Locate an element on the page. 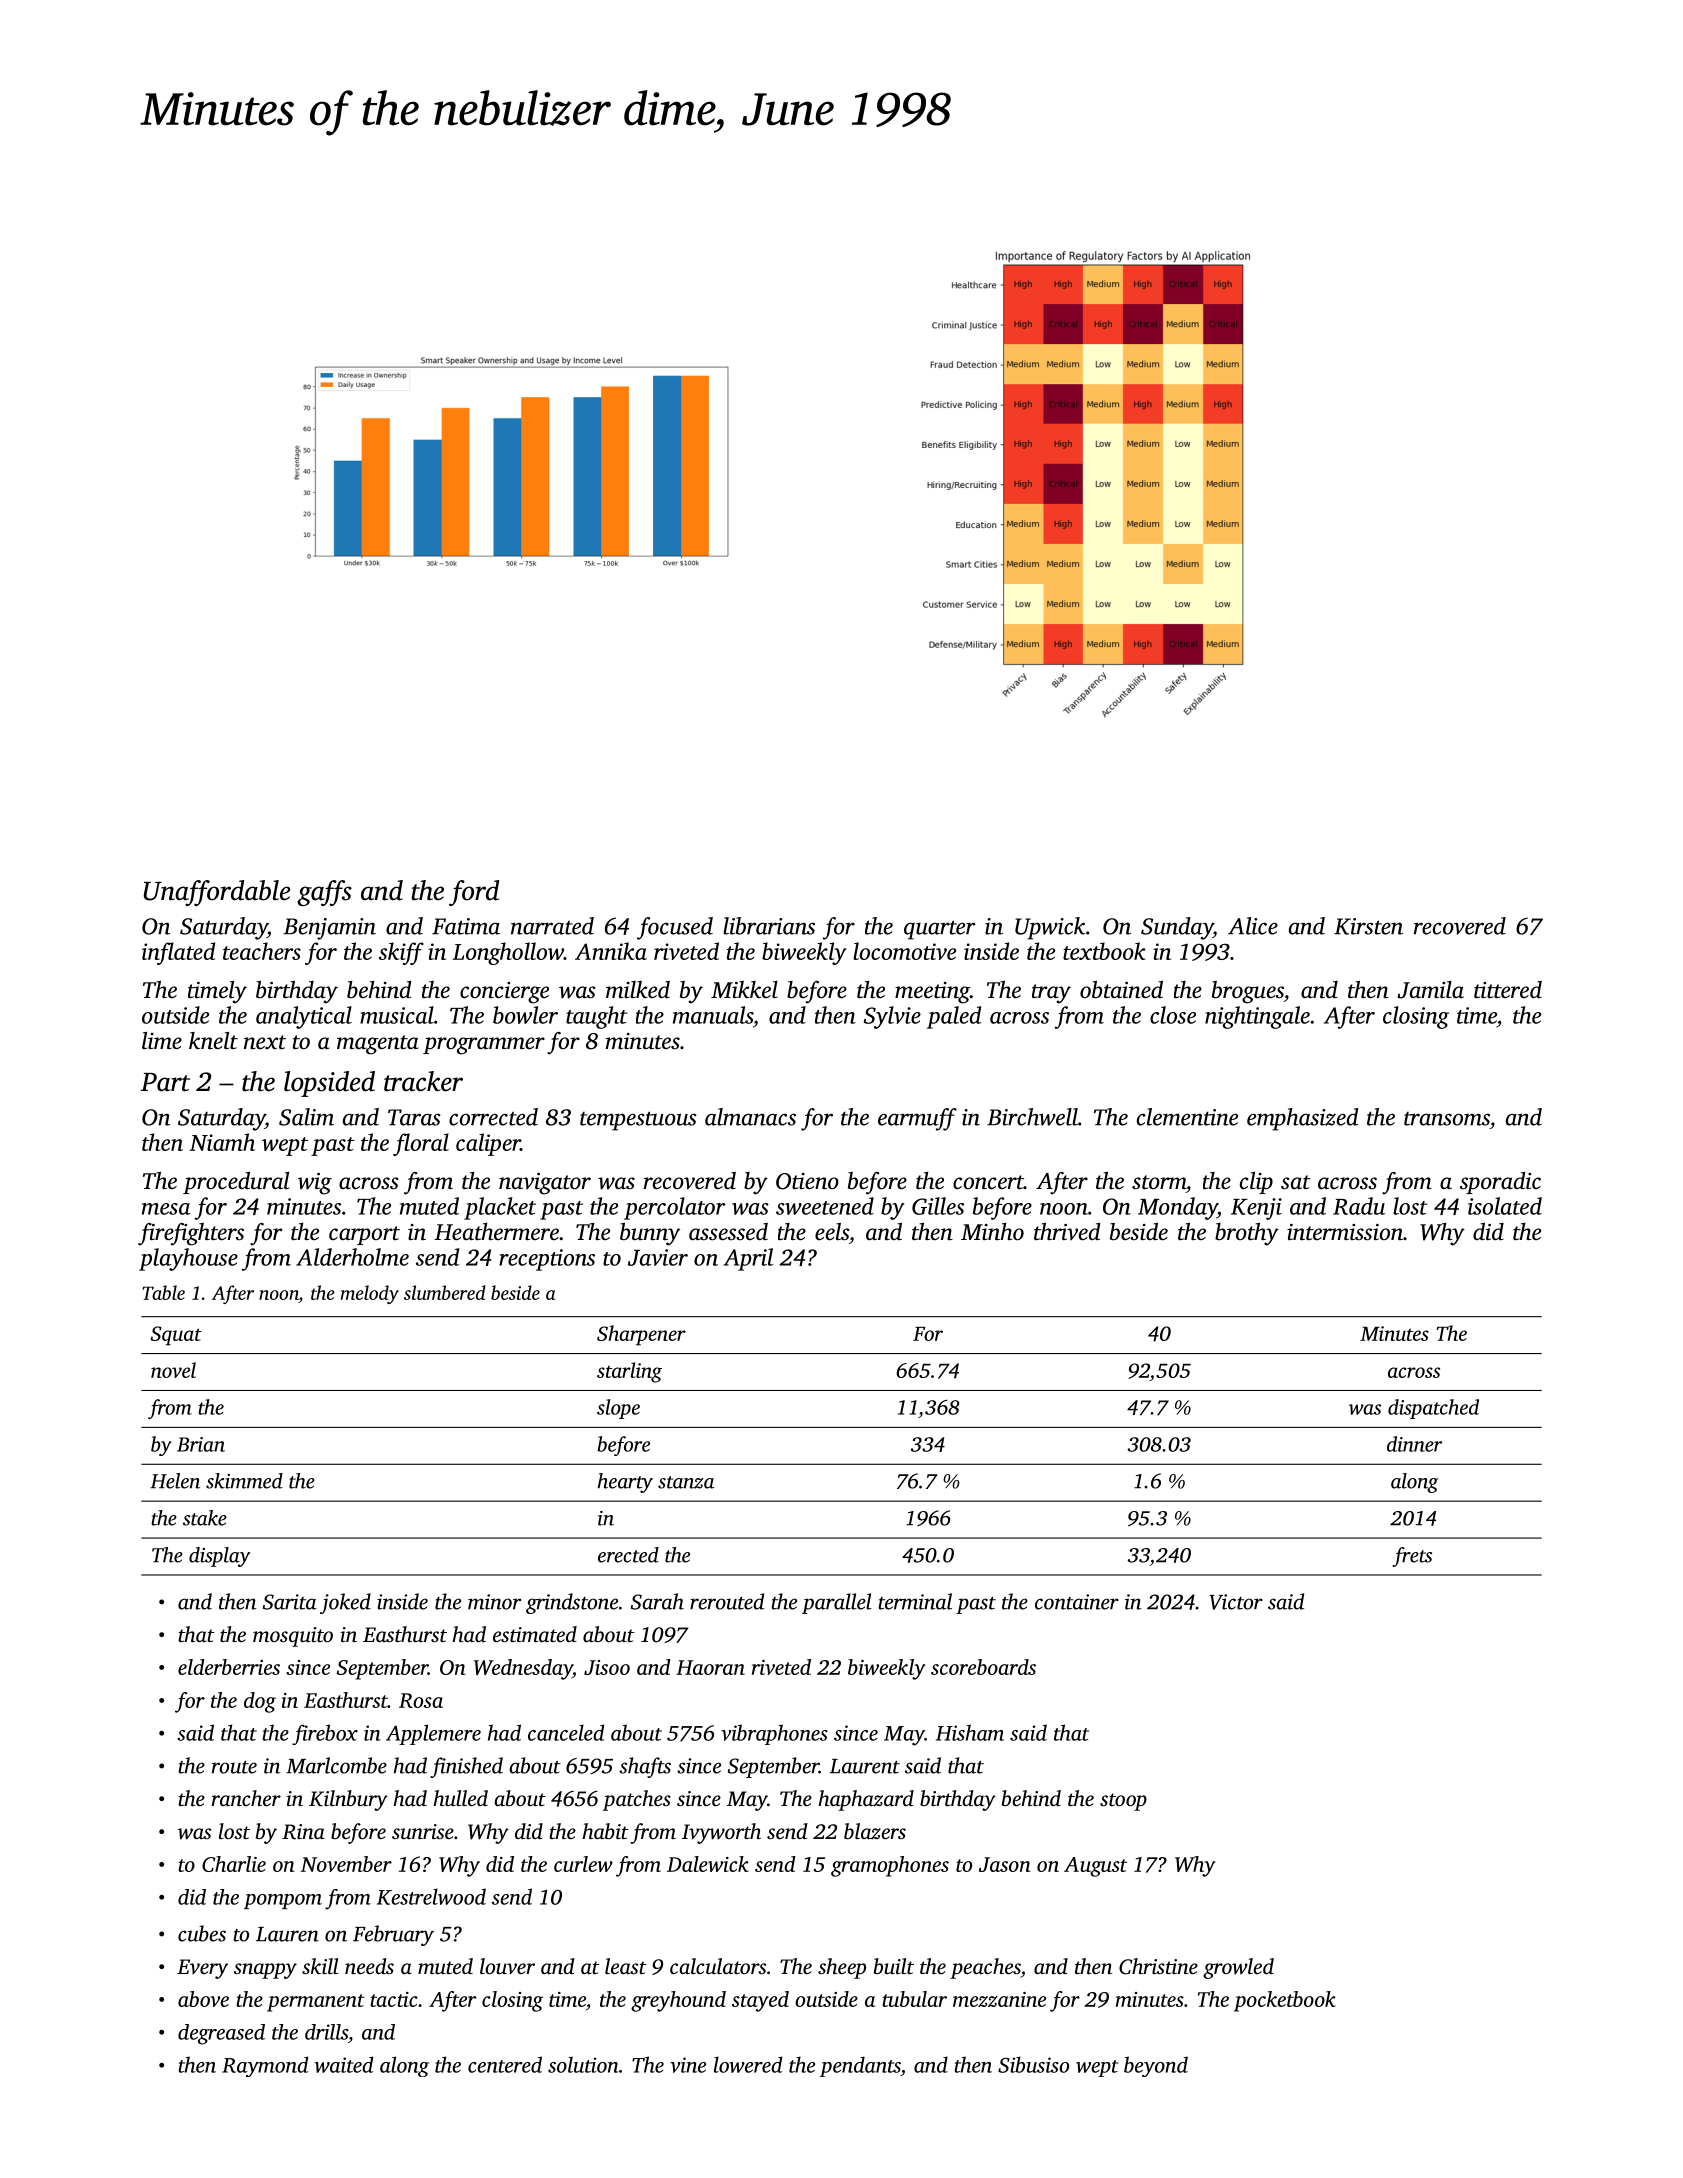 Image resolution: width=1683 pixels, height=2178 pixels. parallel is located at coordinates (837, 1603).
